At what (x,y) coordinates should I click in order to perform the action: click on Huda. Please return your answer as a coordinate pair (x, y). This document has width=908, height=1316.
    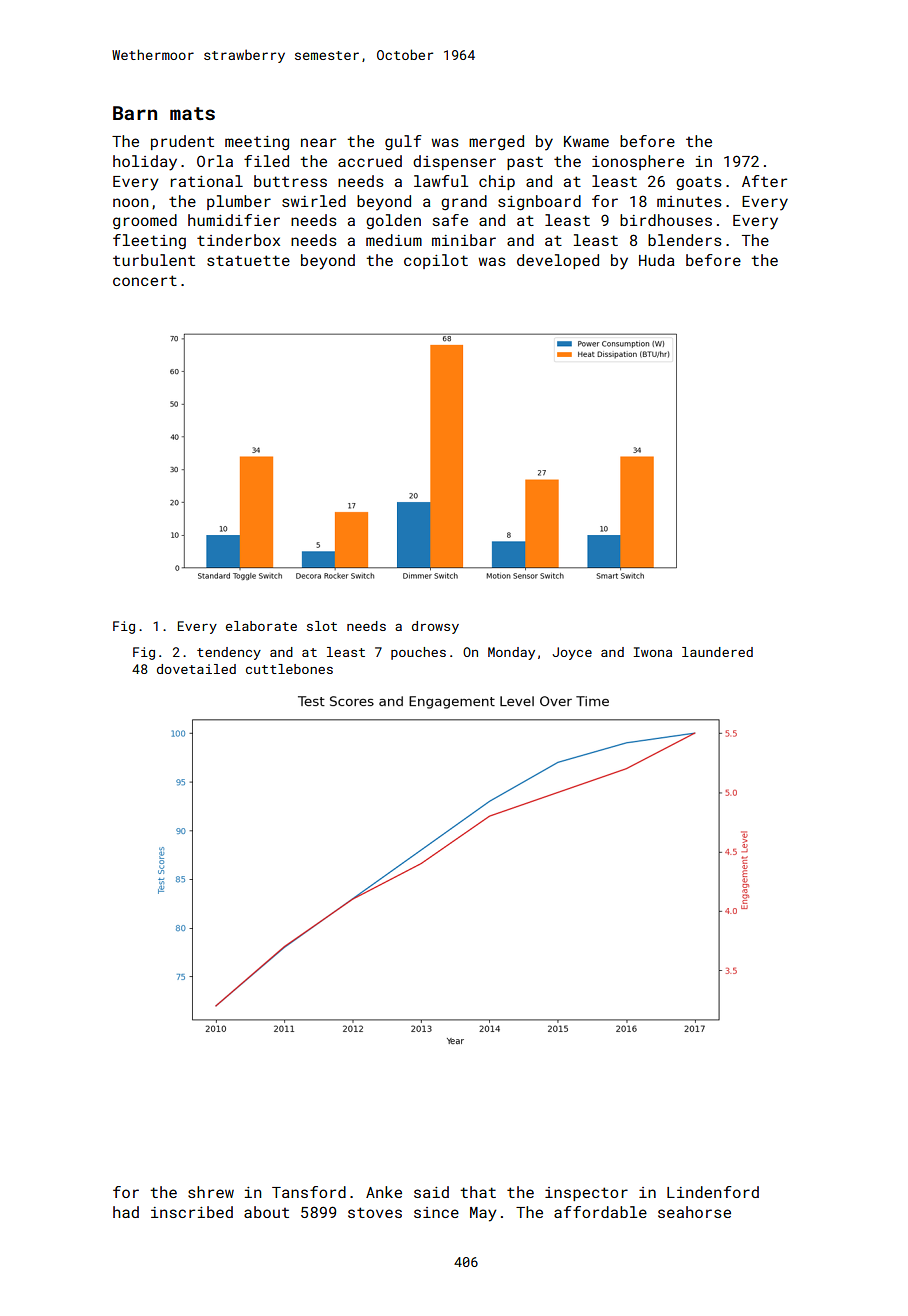
    Looking at the image, I should click on (656, 260).
